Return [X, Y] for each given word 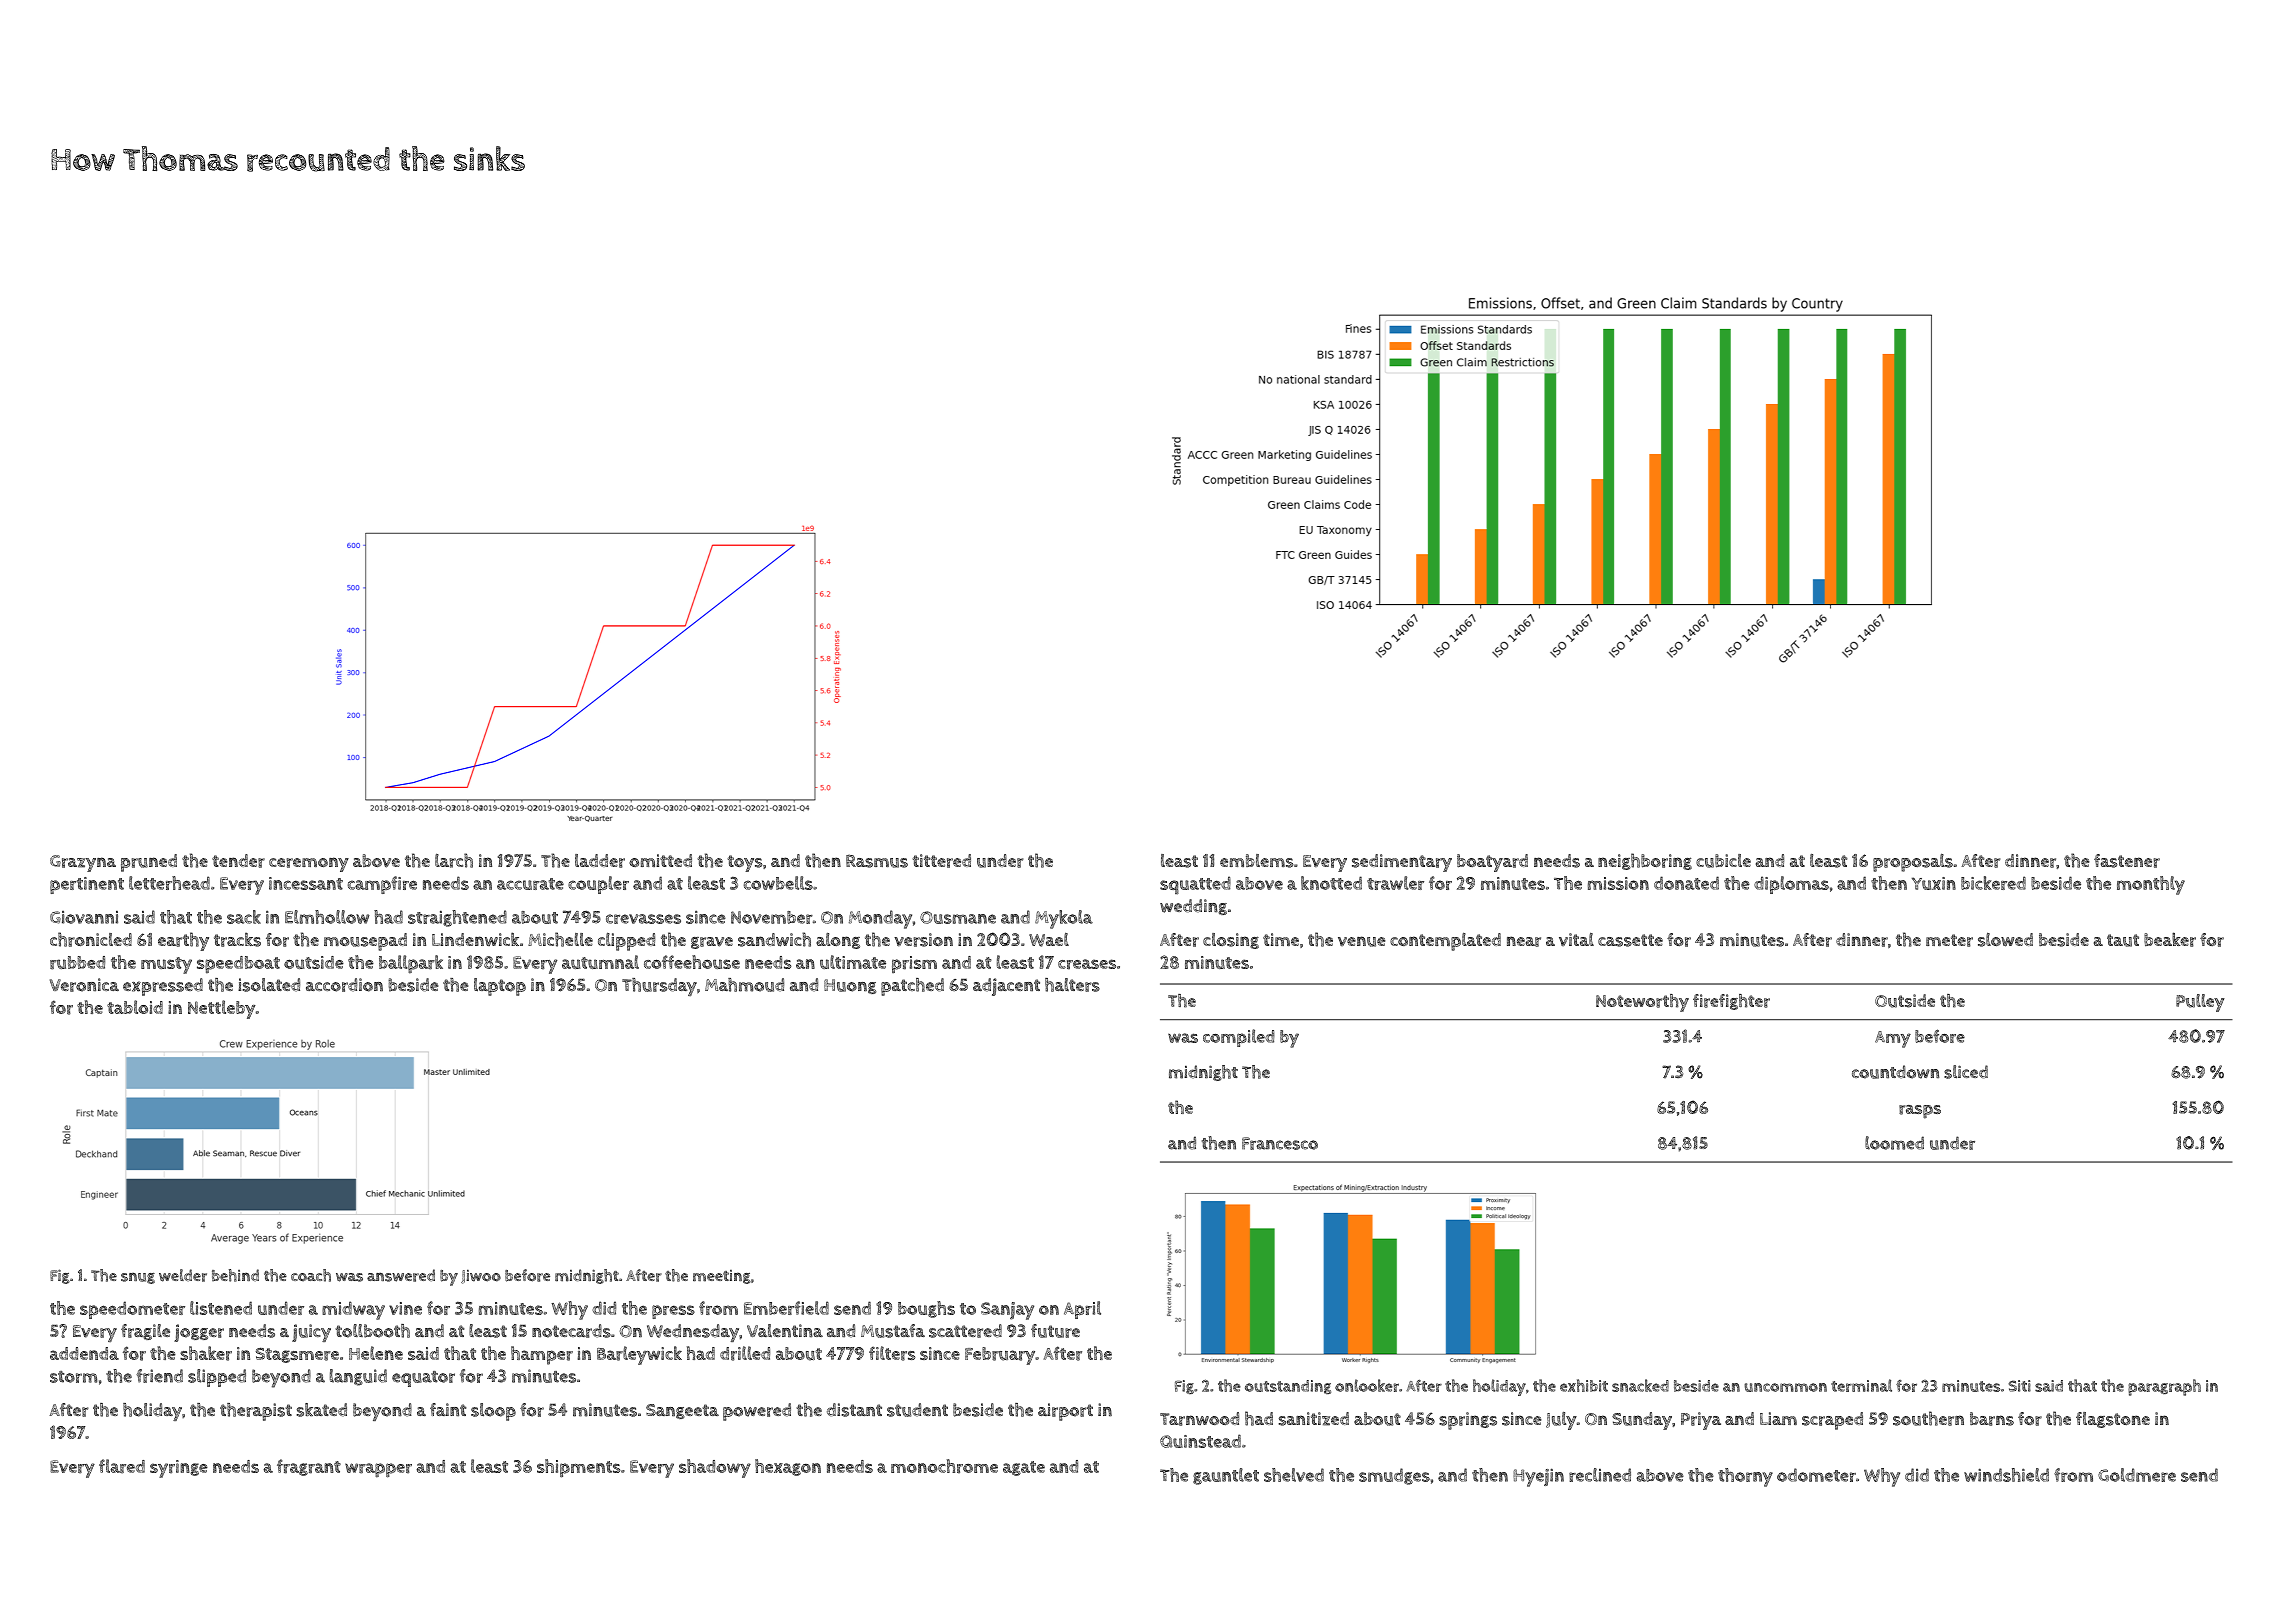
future [1055, 1331]
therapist [256, 1412]
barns [1992, 1419]
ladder [600, 861]
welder [183, 1275]
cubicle [1723, 861]
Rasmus [877, 861]
